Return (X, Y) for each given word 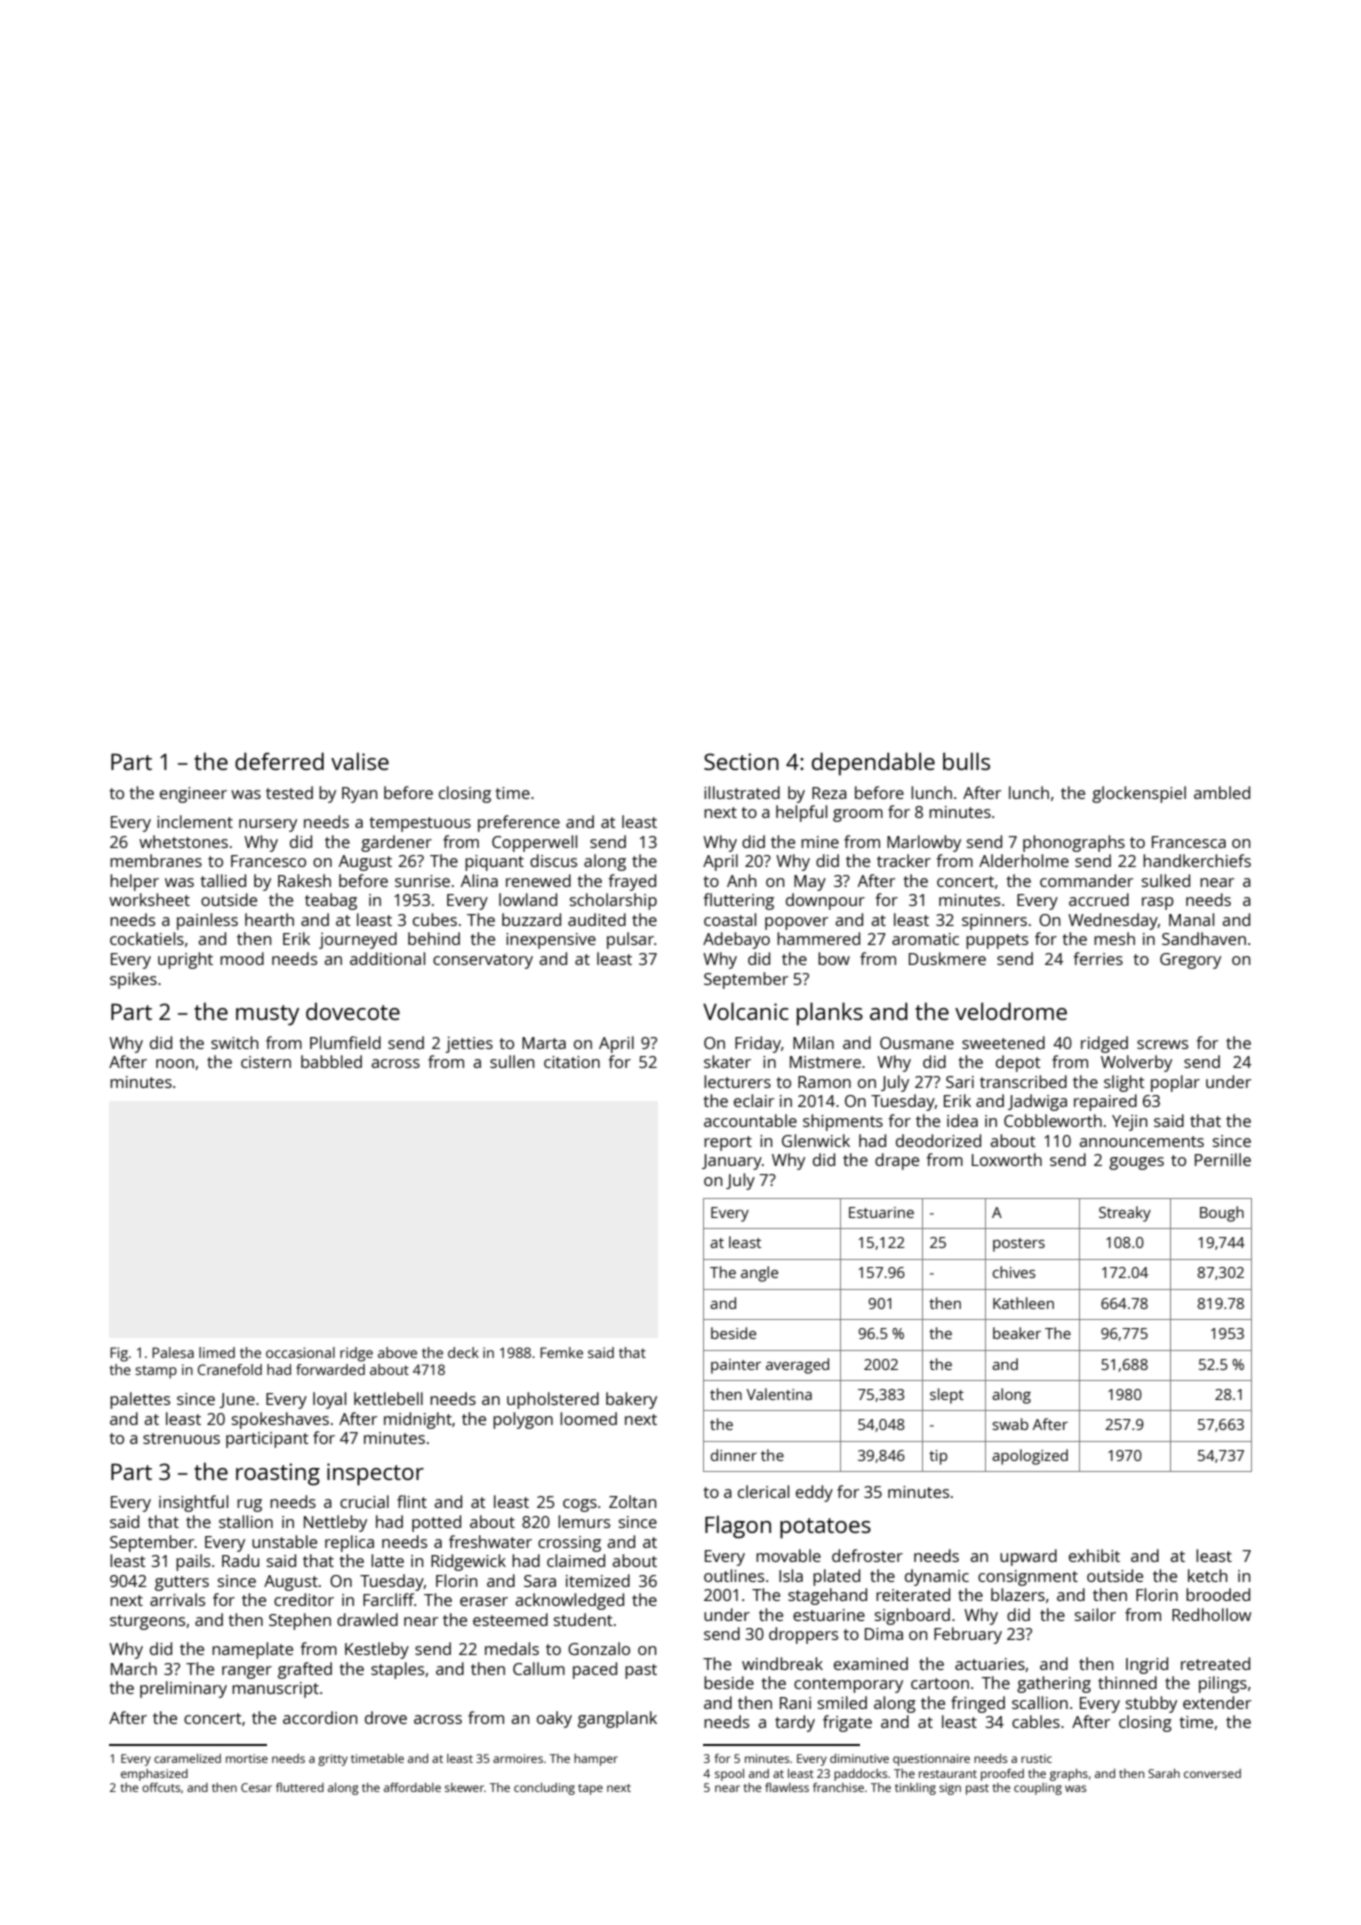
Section (741, 761)
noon (175, 1063)
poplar (1175, 1083)
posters (1019, 1245)
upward (1028, 1557)
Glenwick (816, 1140)
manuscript (275, 1690)
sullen (512, 1061)
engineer (193, 795)
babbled (331, 1061)
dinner (734, 1455)
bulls (966, 761)
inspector (375, 1474)
